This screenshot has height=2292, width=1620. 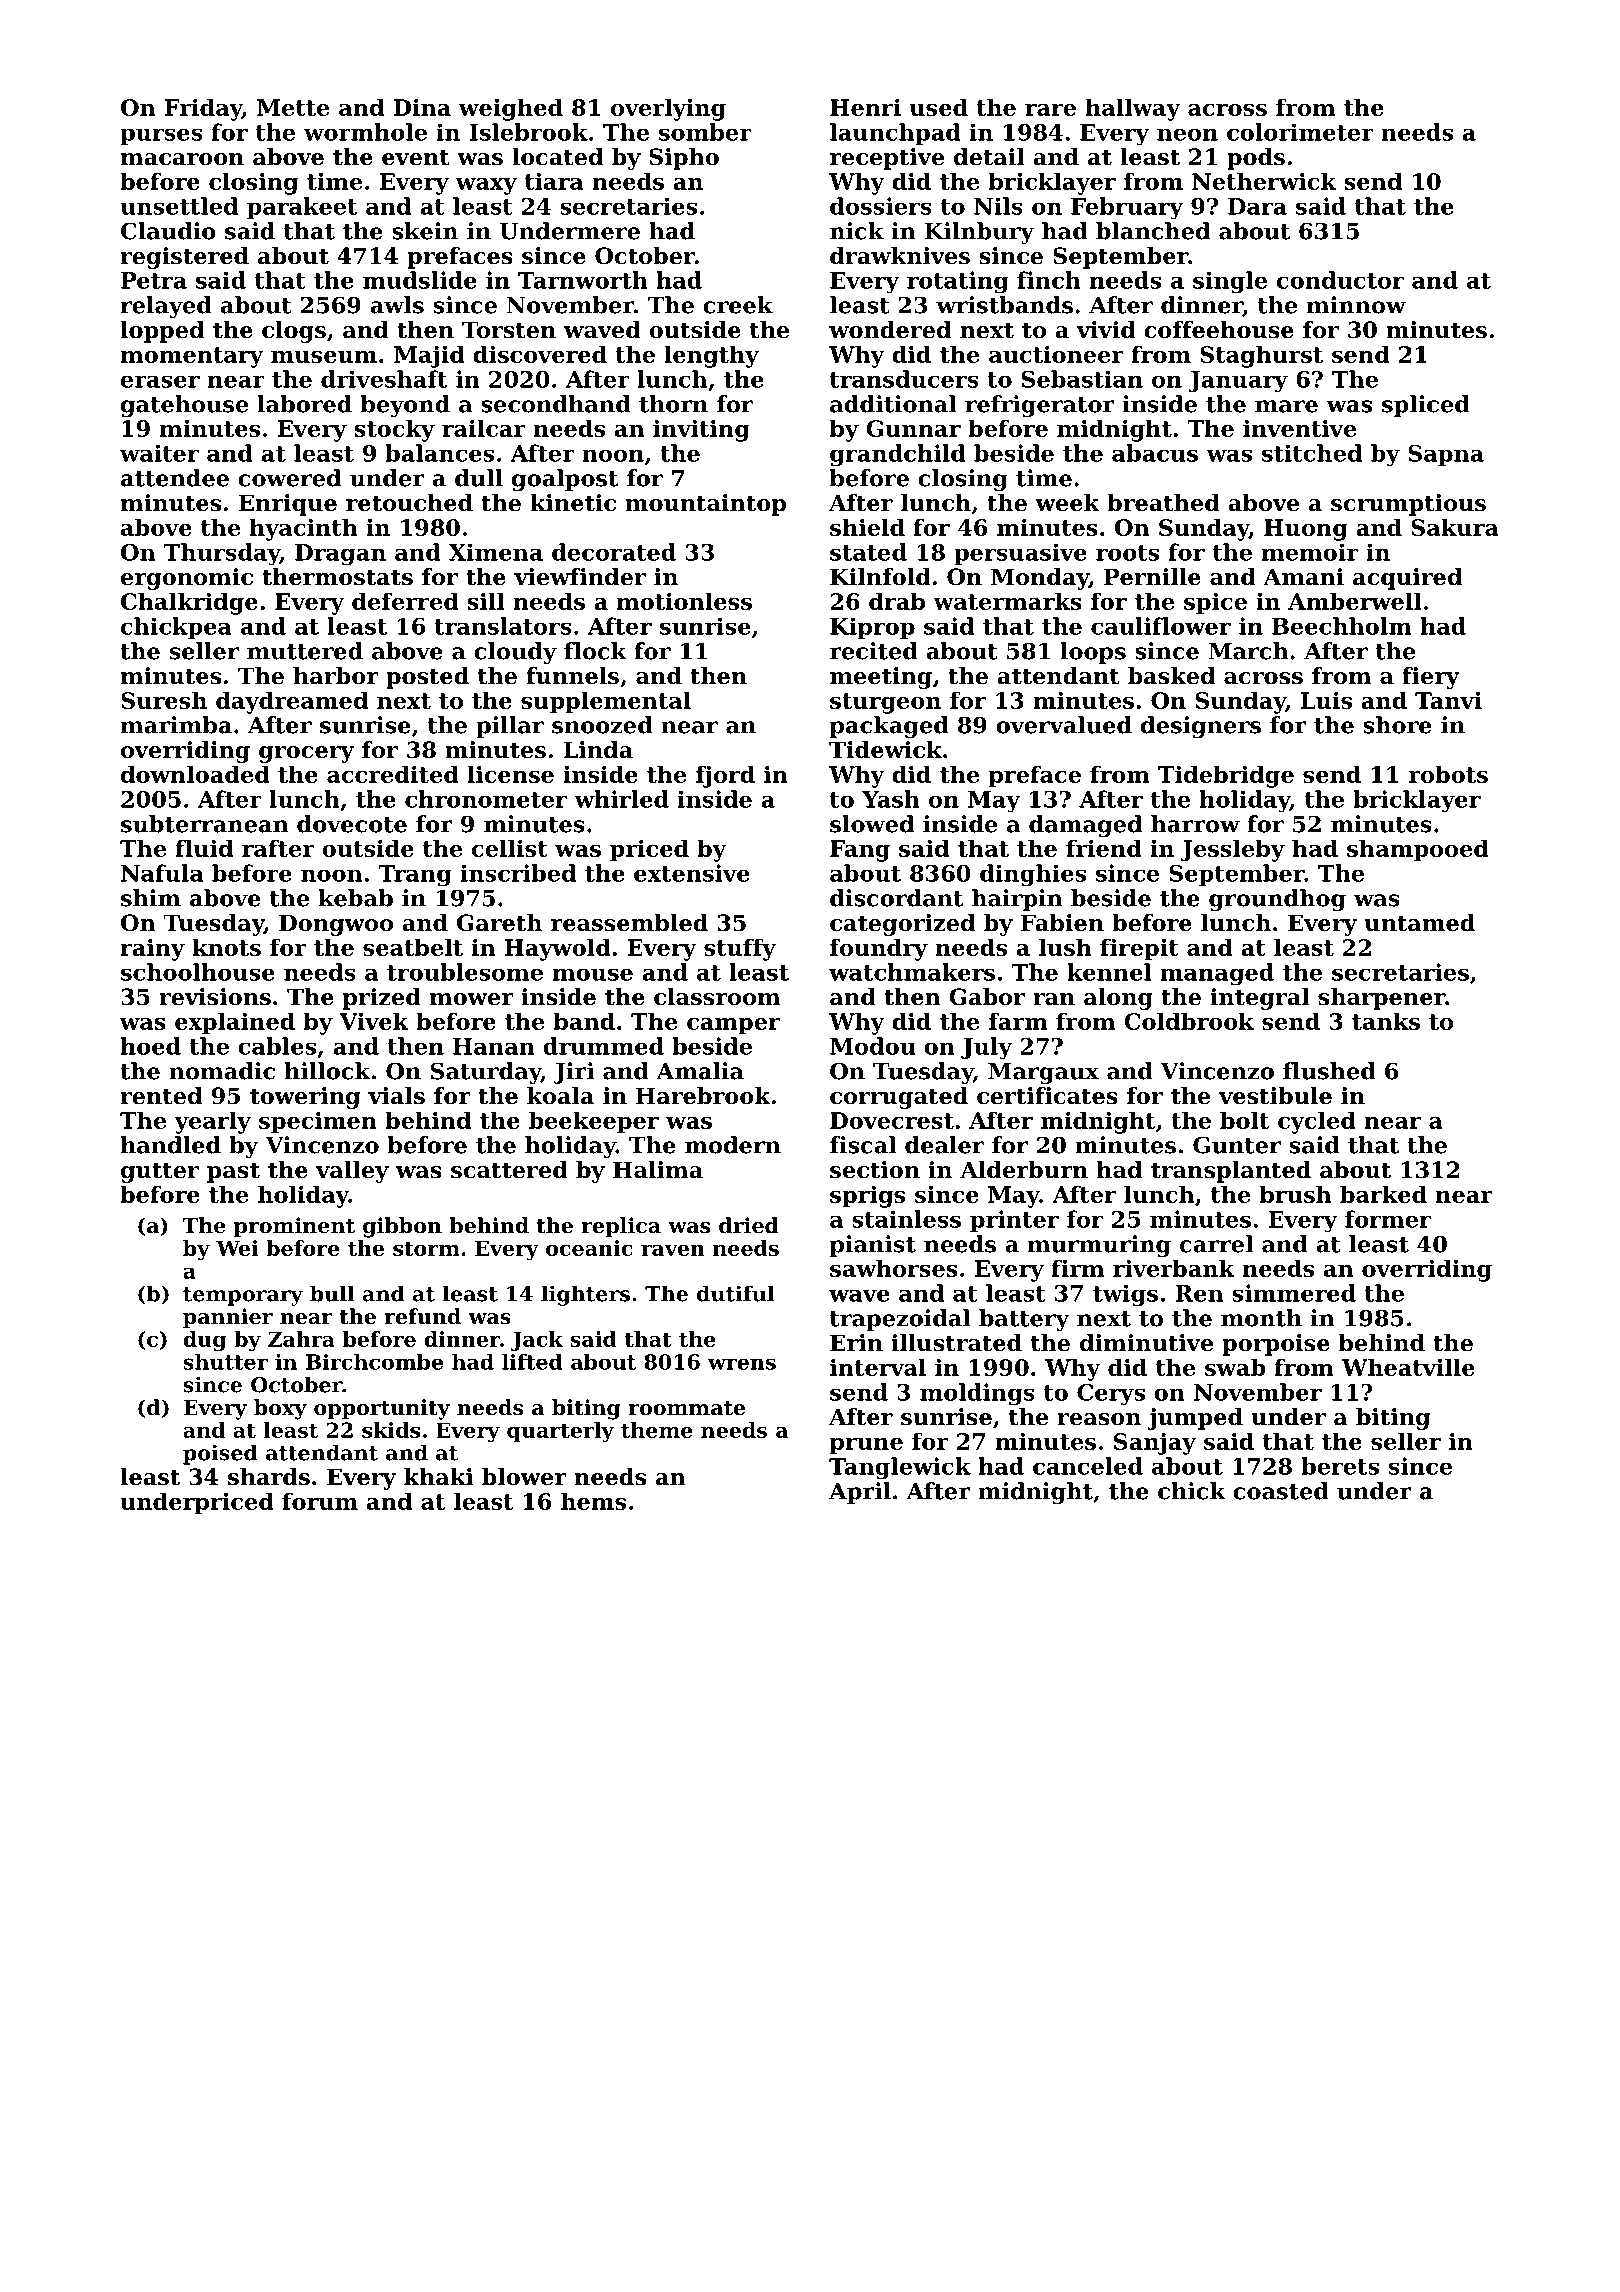 What do you see at coordinates (189, 603) in the screenshot?
I see `Chalkridge` at bounding box center [189, 603].
